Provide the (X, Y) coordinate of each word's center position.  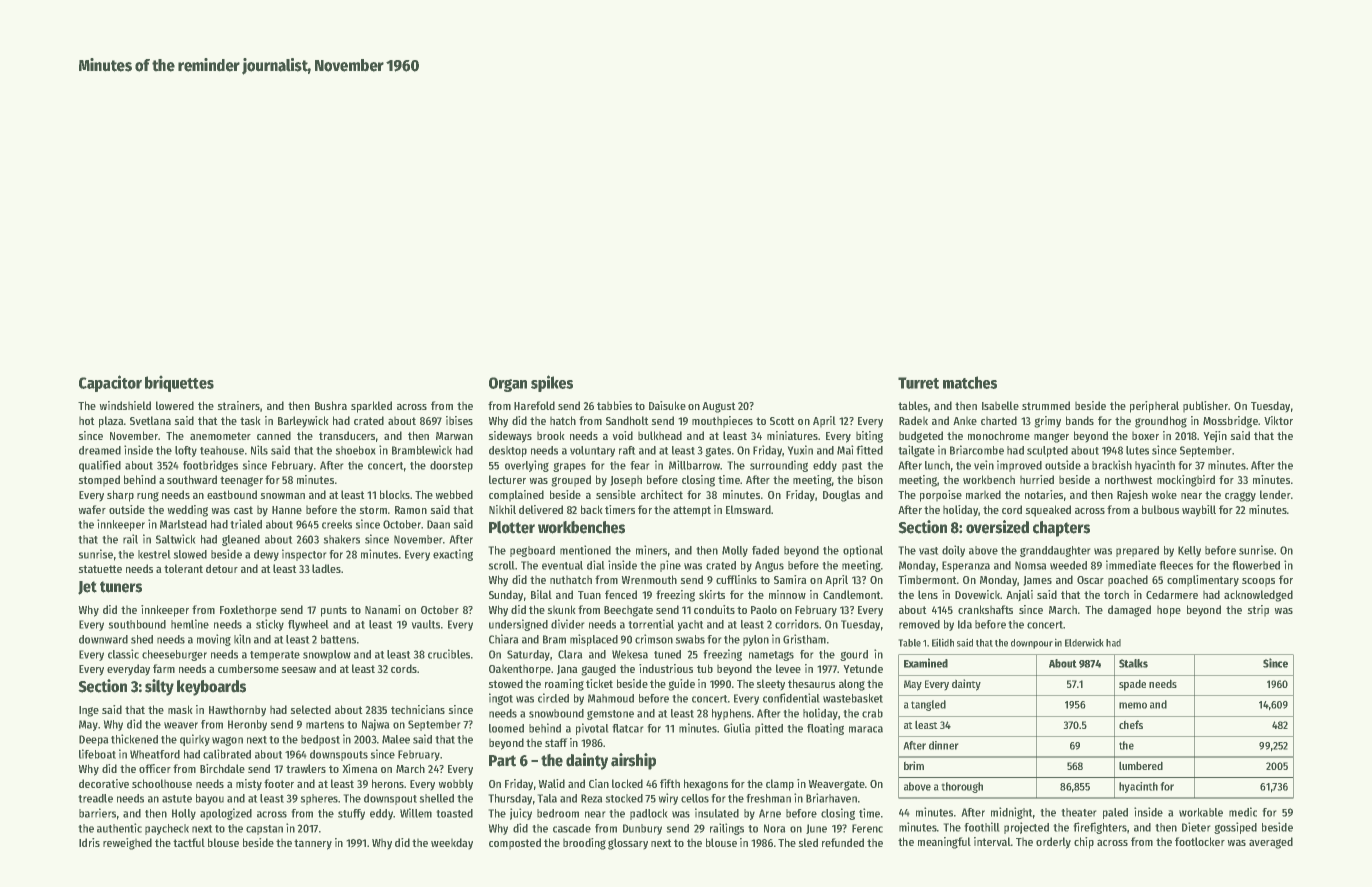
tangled (928, 705)
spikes (552, 383)
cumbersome (248, 668)
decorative (104, 783)
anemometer (220, 436)
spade (1132, 685)
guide (681, 685)
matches (970, 382)
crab (872, 713)
